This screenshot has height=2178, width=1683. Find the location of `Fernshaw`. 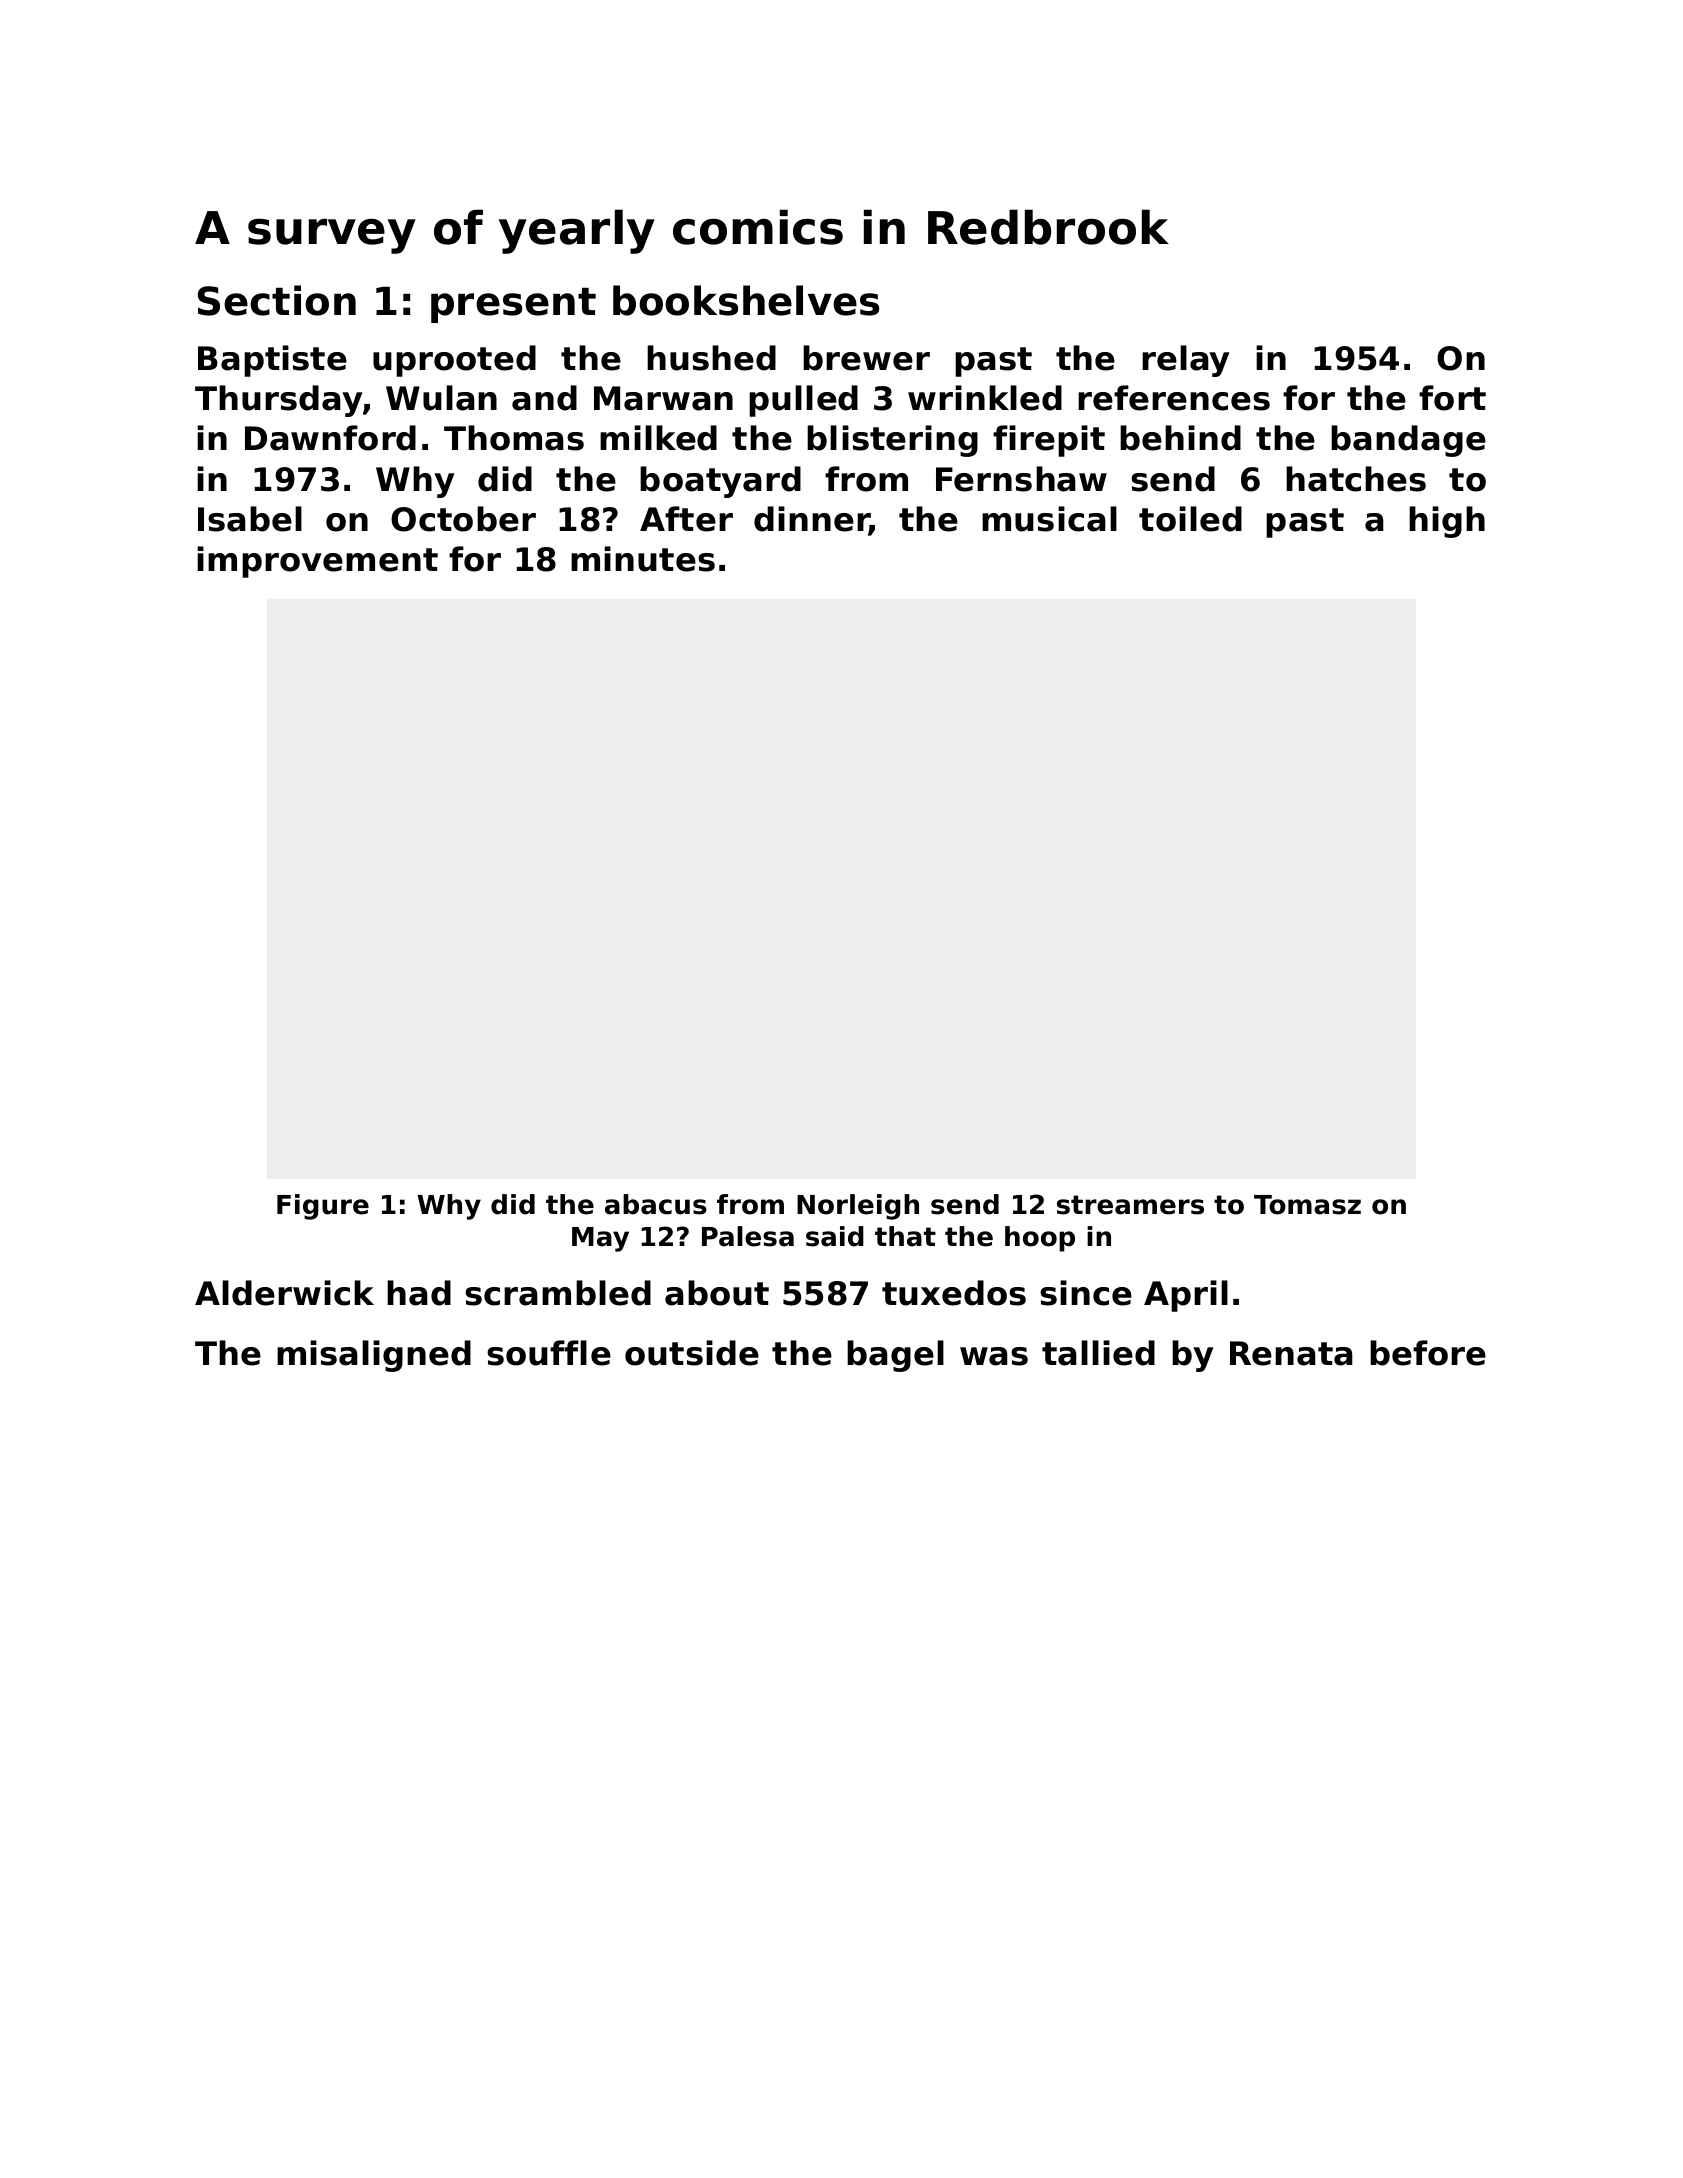

Fernshaw is located at coordinates (1021, 479).
